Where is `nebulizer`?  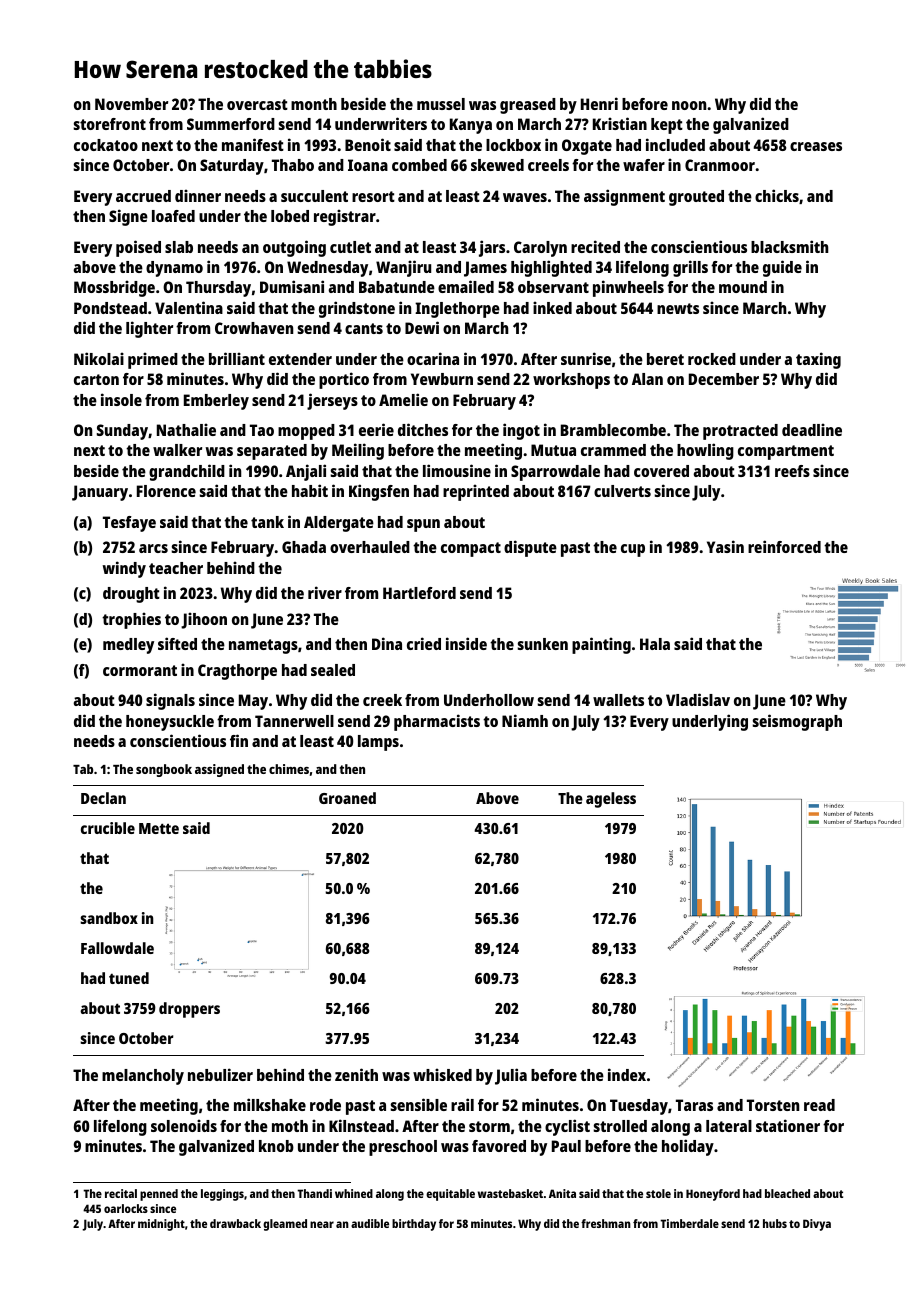 nebulizer is located at coordinates (220, 1074).
